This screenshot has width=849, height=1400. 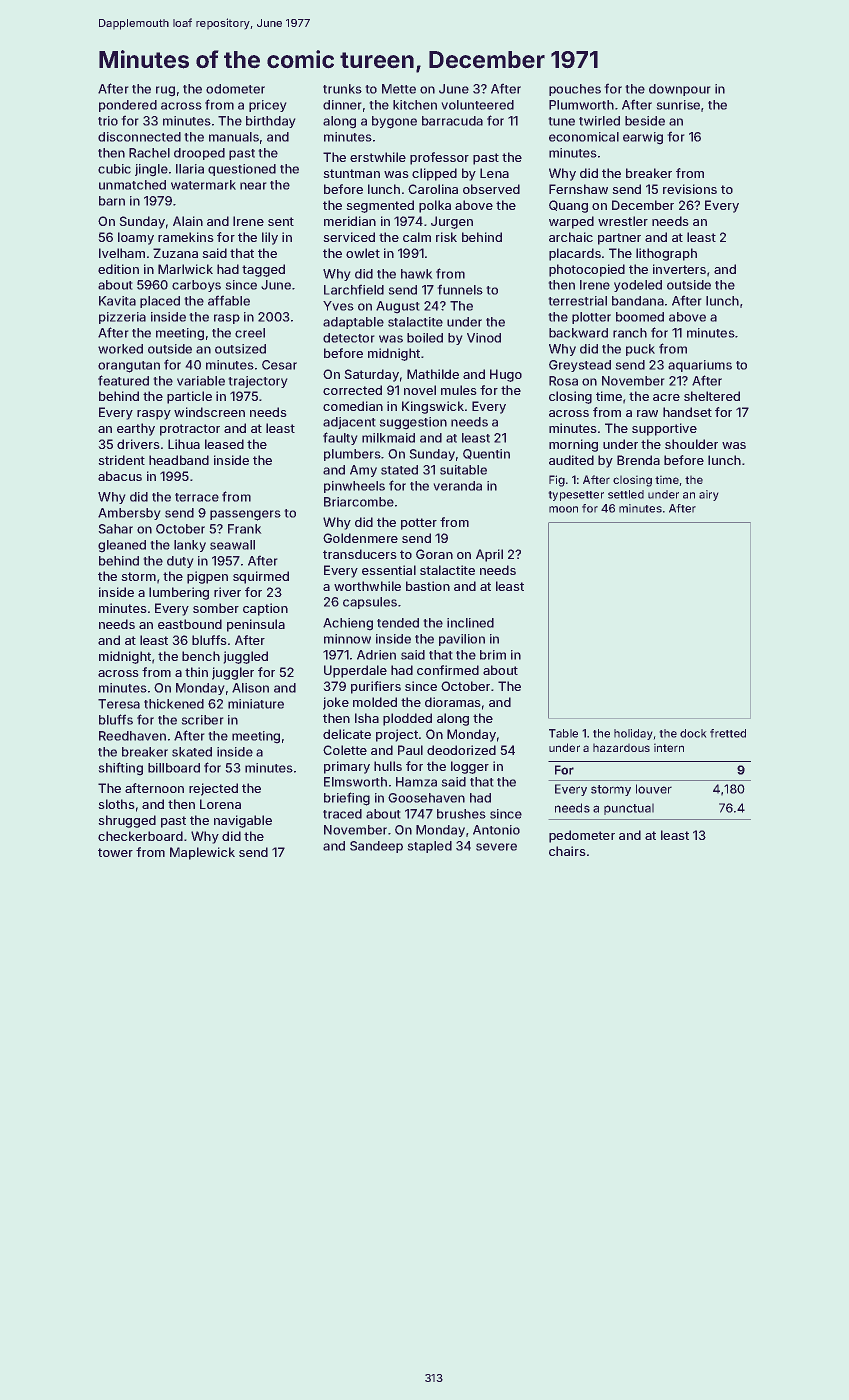 I want to click on sheltered, so click(x=712, y=396).
